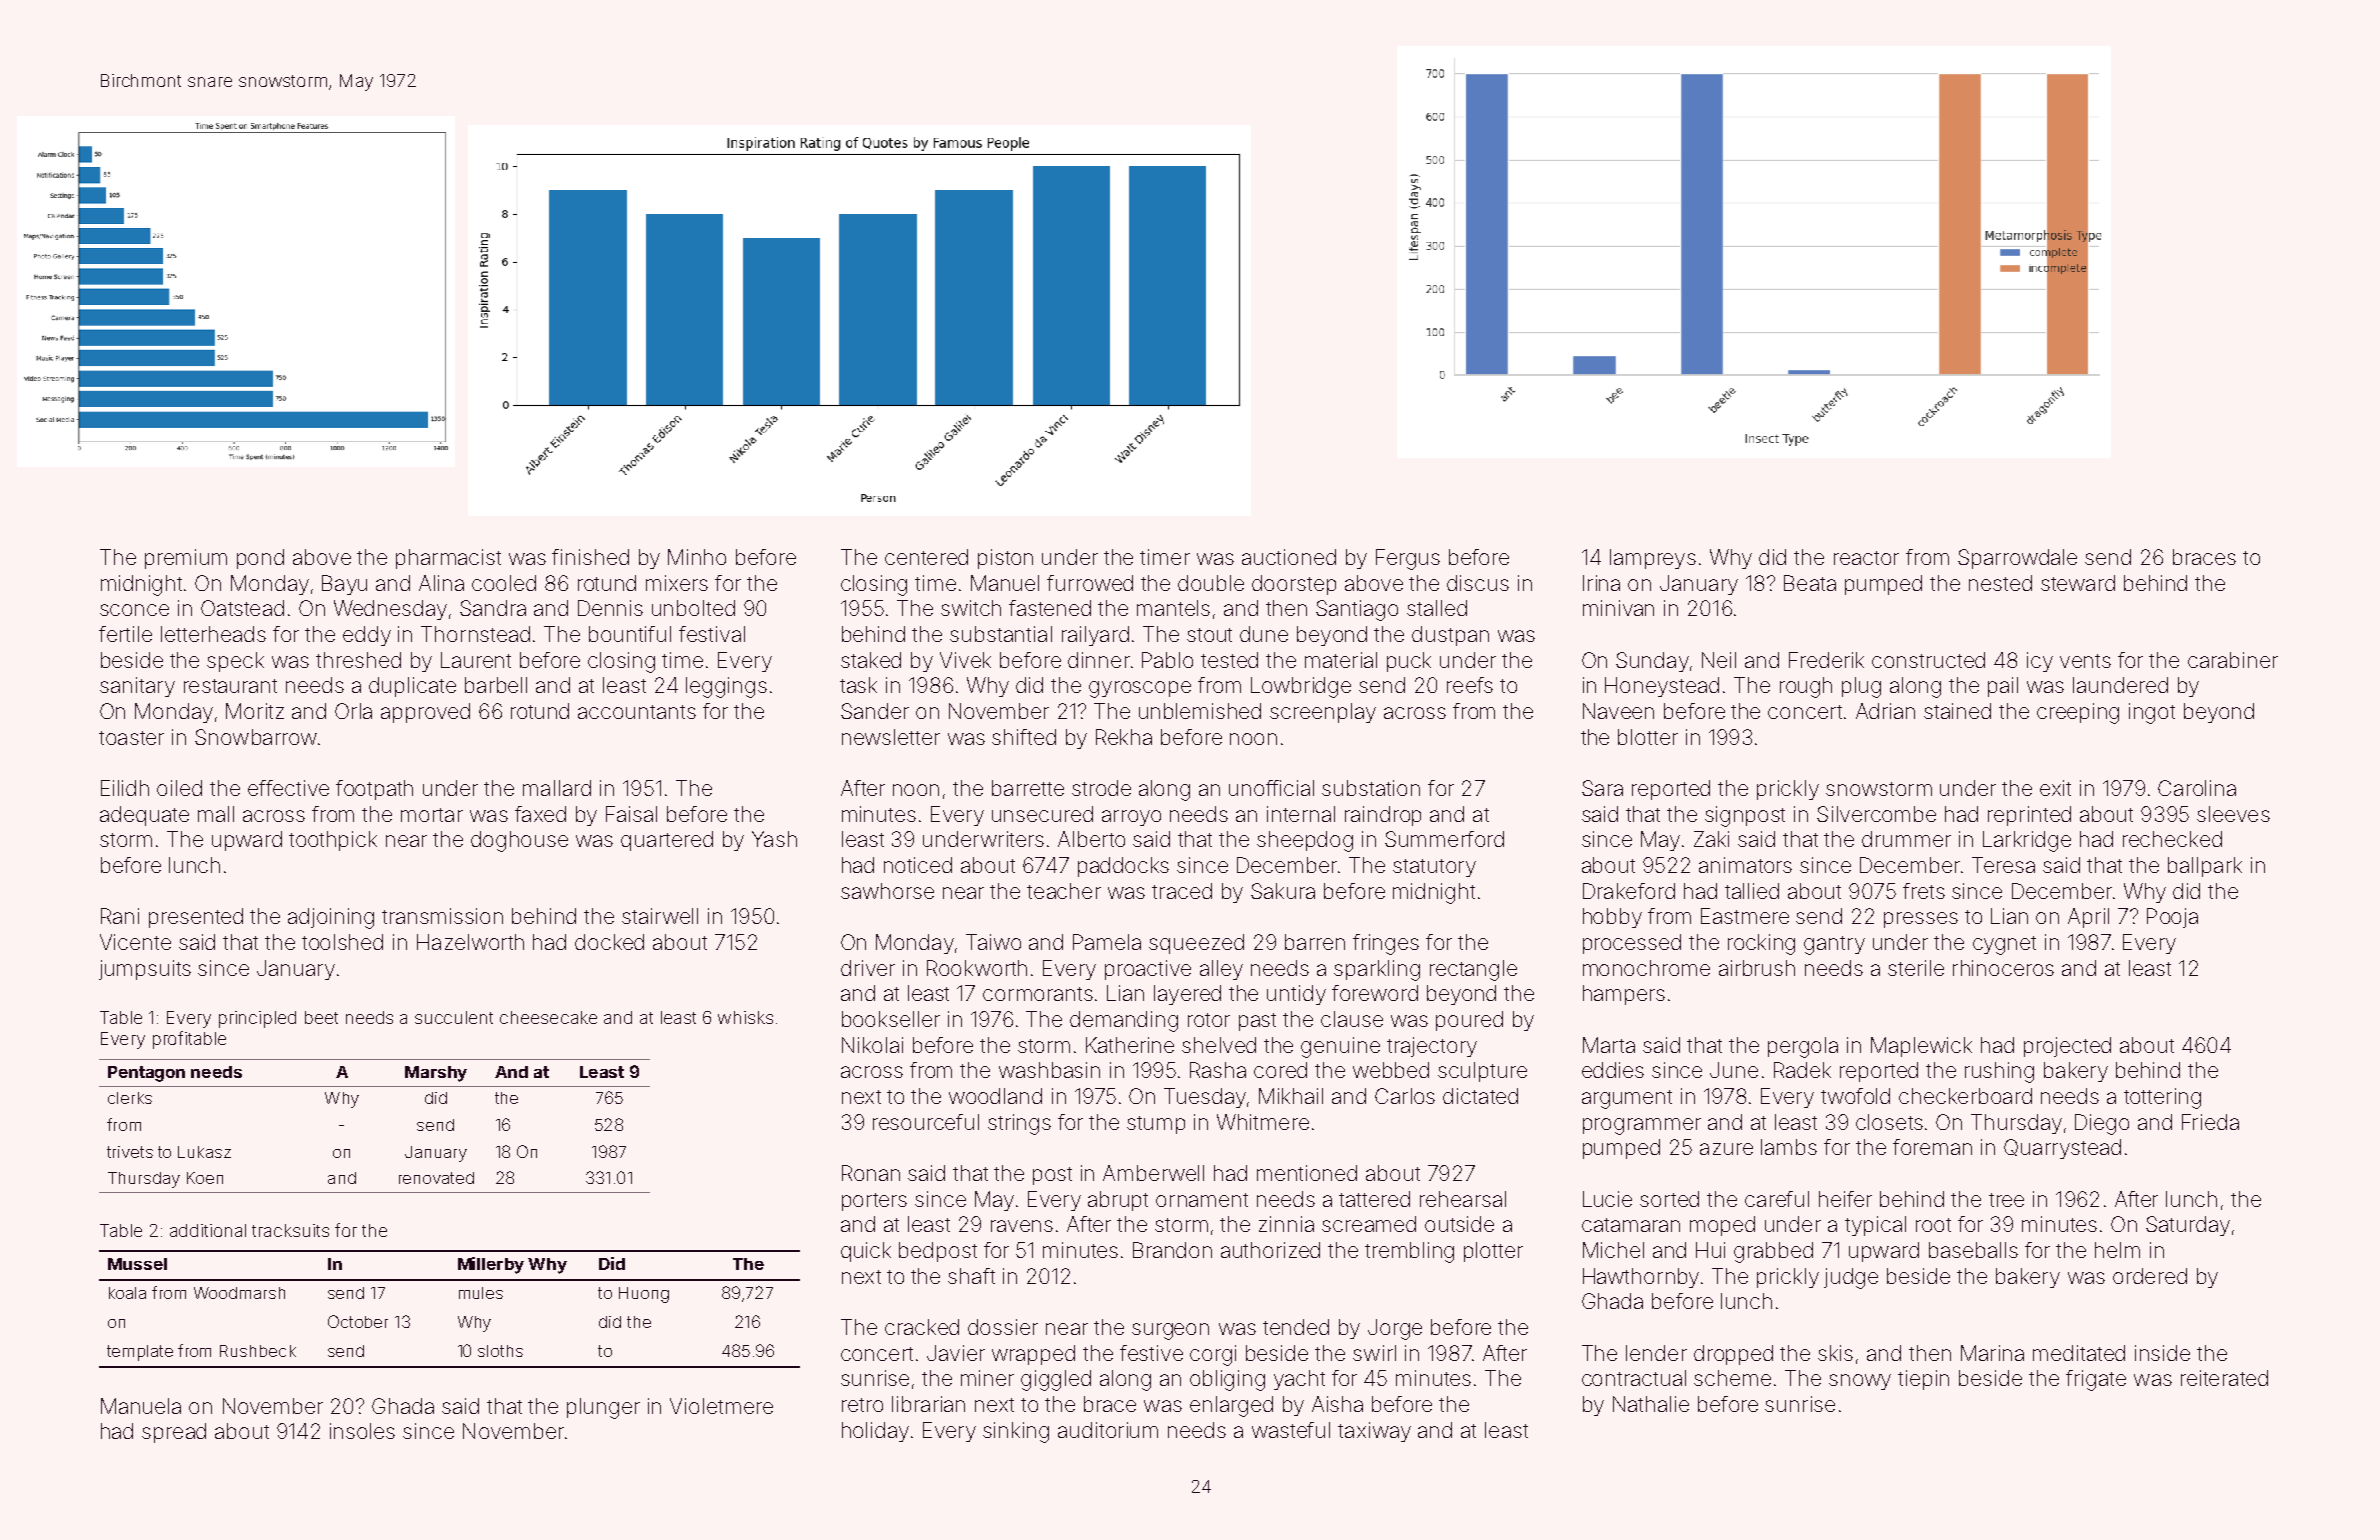 The image size is (2380, 1540). Describe the element at coordinates (926, 1122) in the screenshot. I see `resourceful` at that location.
